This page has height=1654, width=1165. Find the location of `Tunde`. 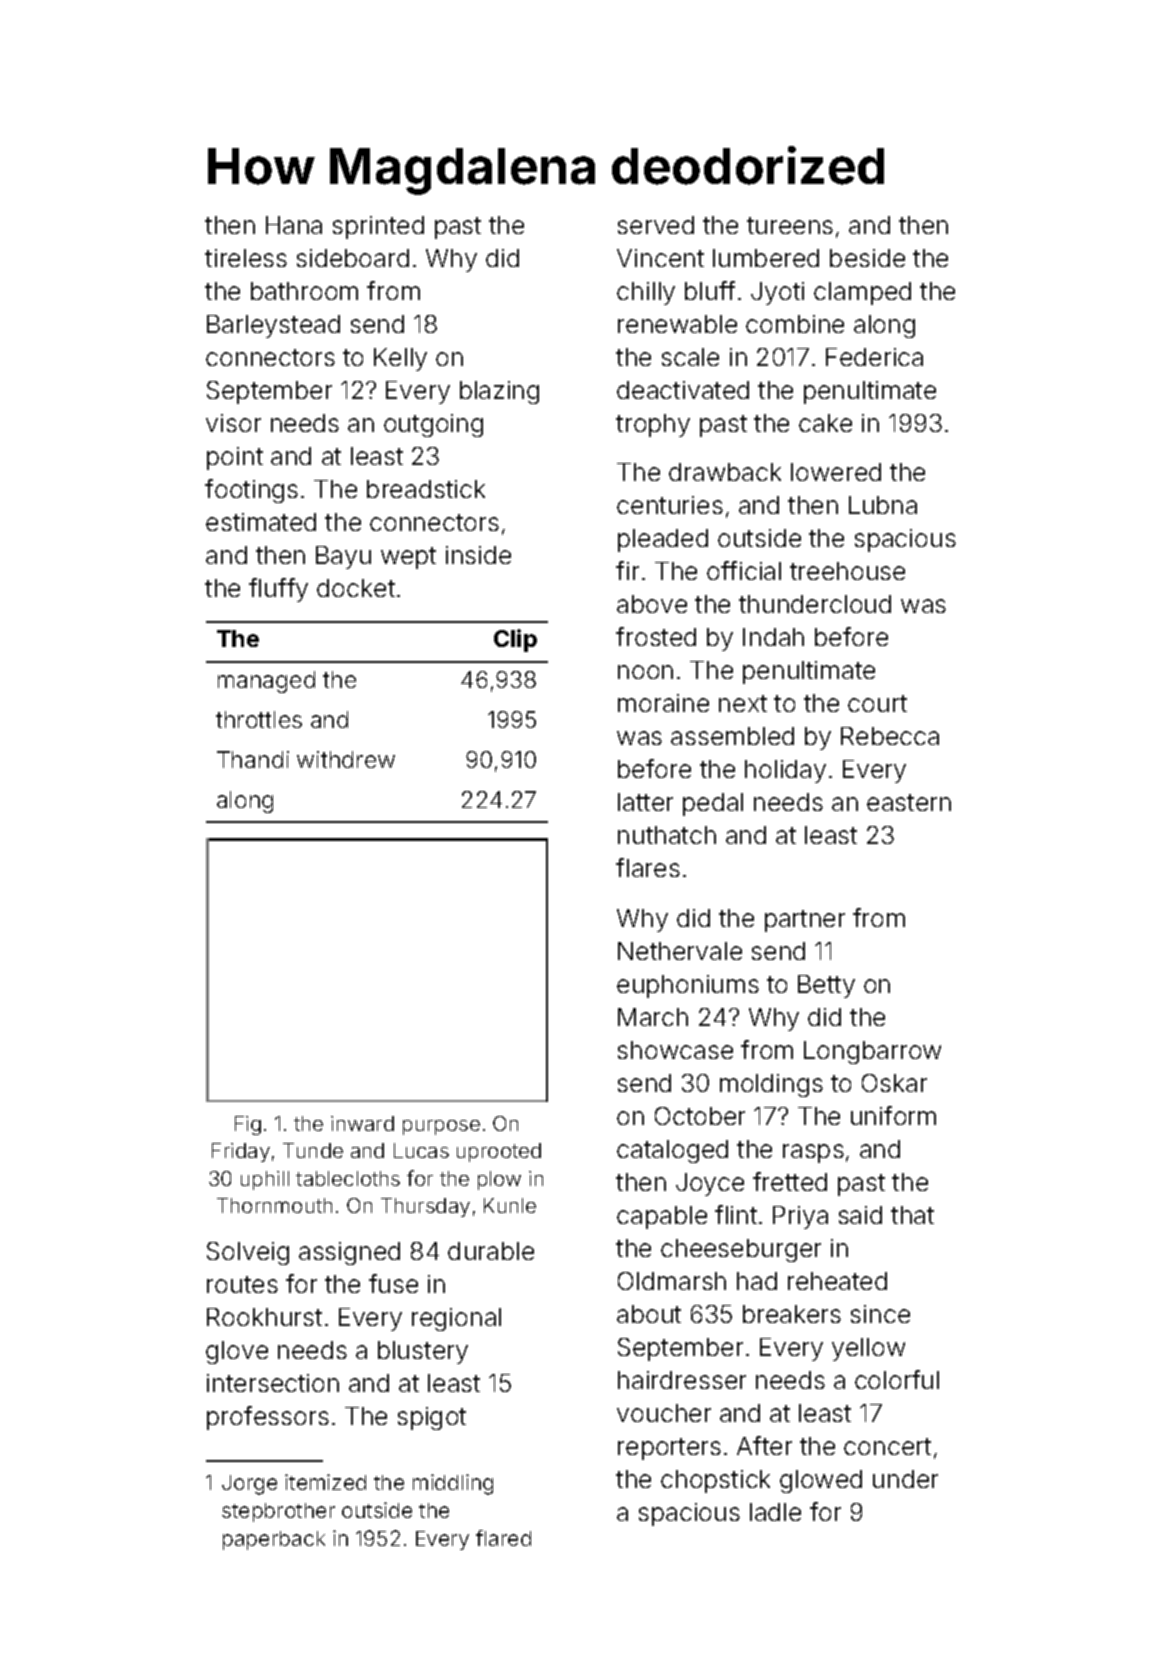

Tunde is located at coordinates (313, 1150).
